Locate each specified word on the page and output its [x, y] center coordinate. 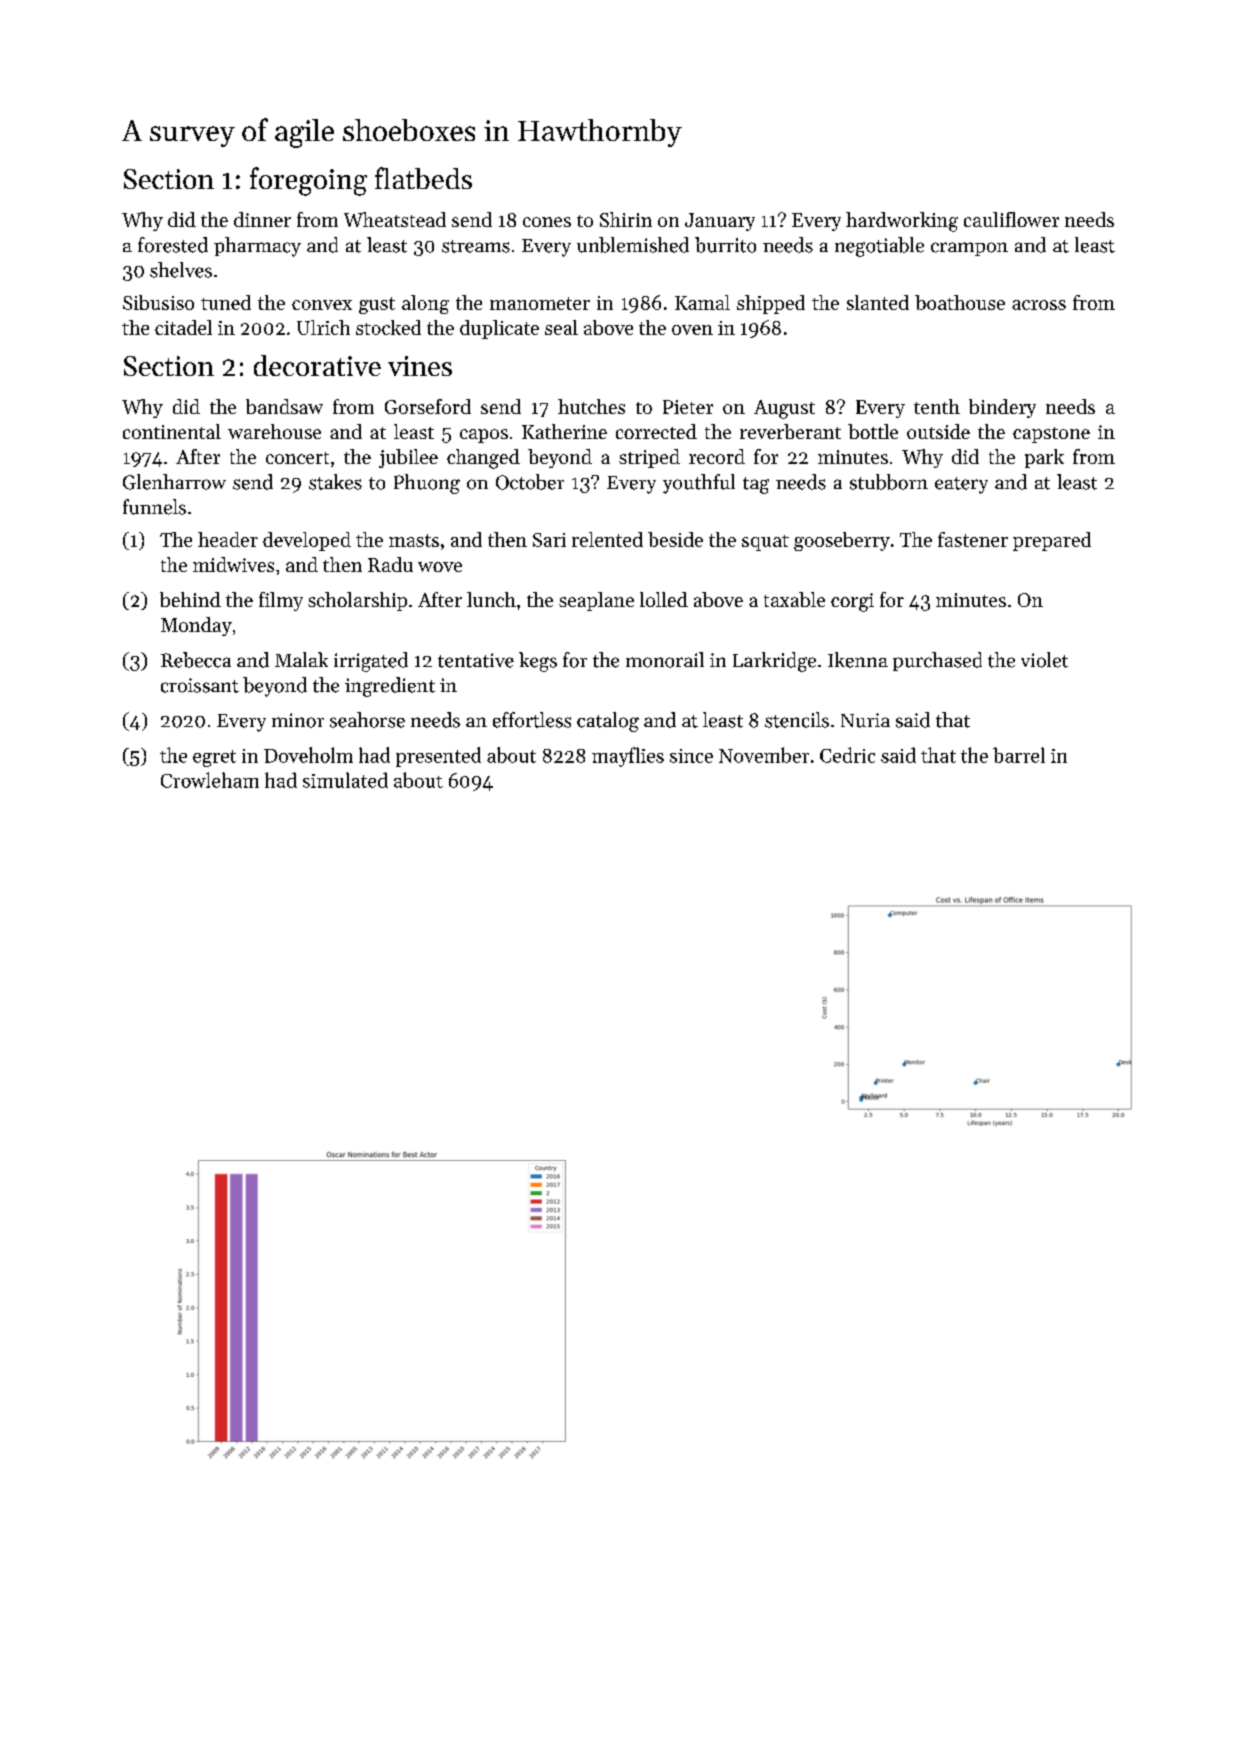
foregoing [308, 181]
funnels [154, 507]
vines [420, 366]
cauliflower [1011, 219]
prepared [1052, 541]
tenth [937, 406]
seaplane [596, 601]
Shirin [626, 219]
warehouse [274, 431]
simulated [345, 780]
